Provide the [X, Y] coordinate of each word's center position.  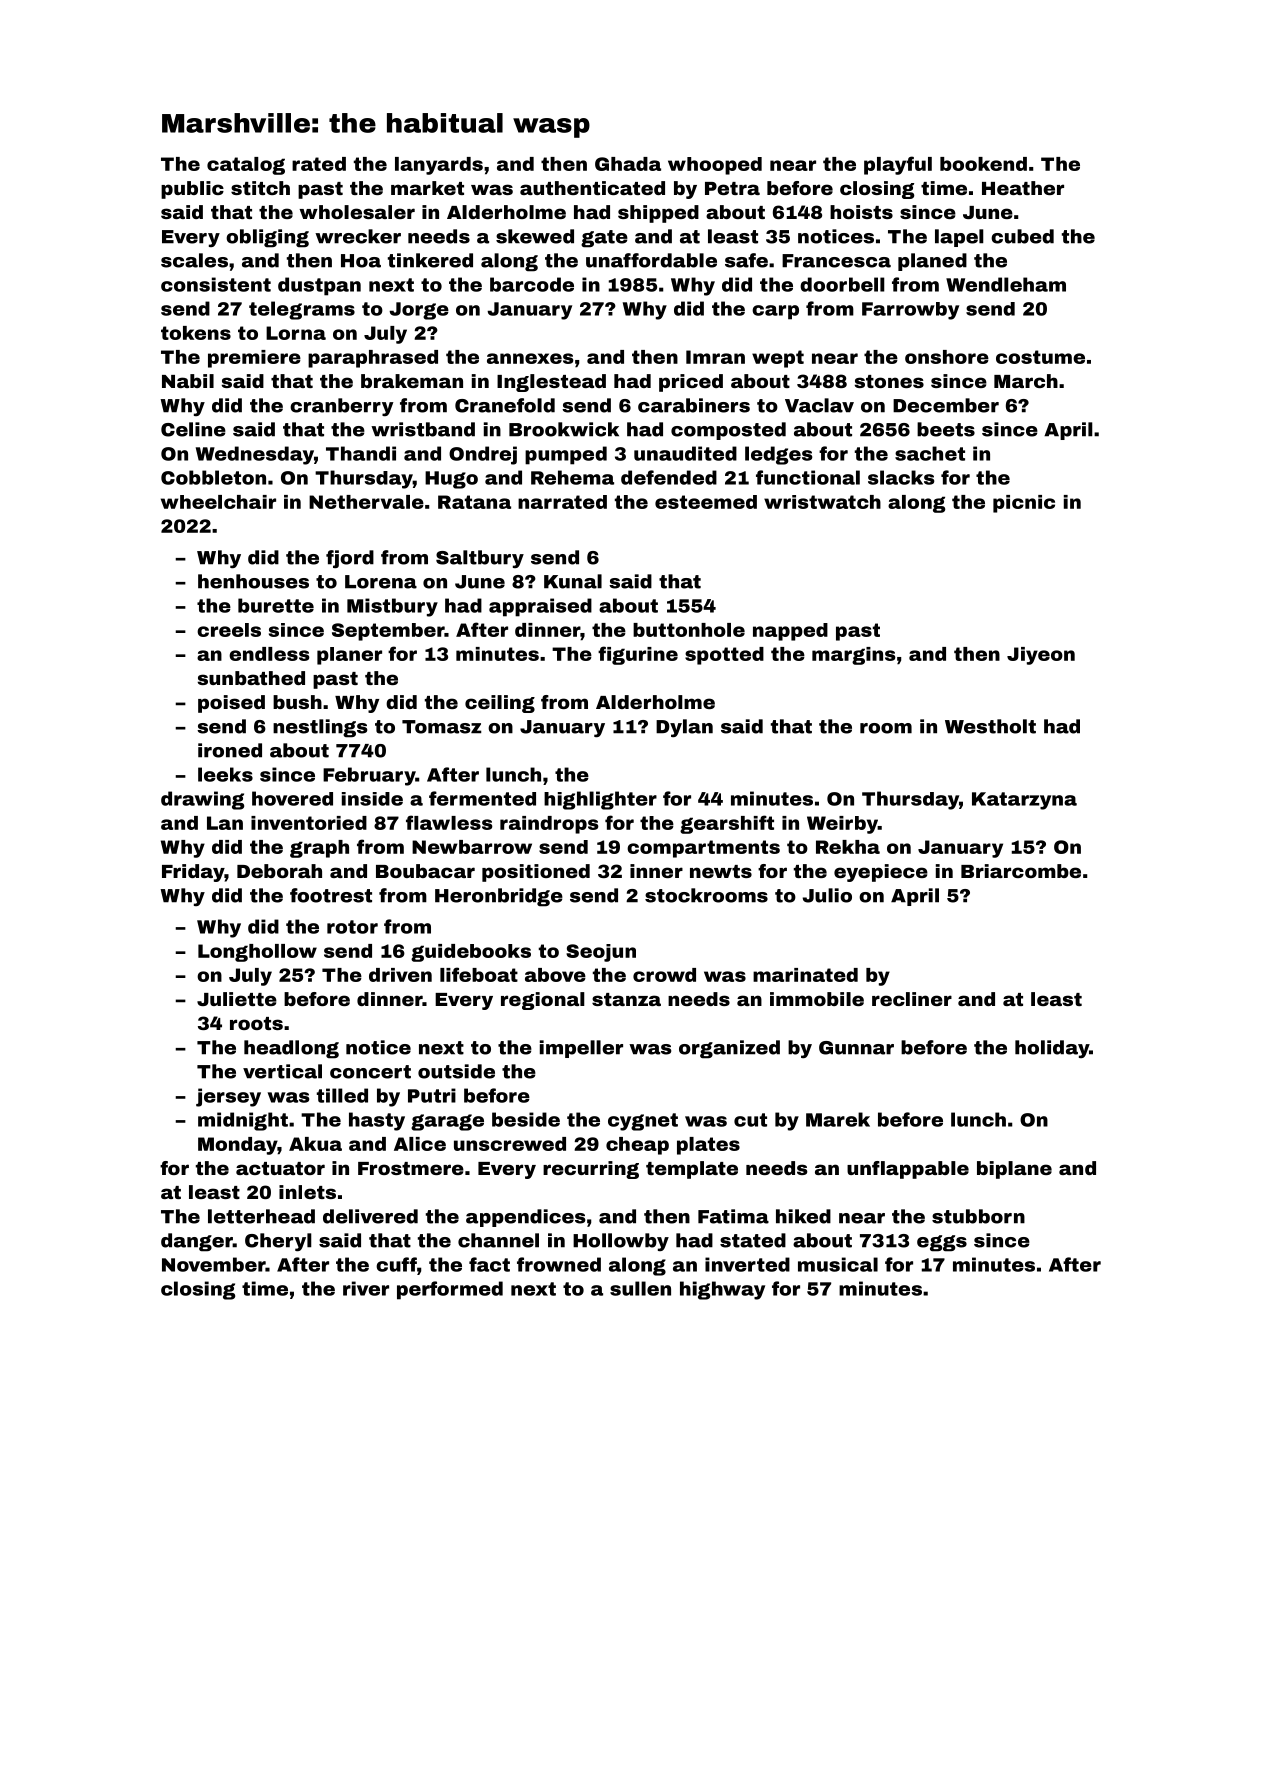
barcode [532, 284]
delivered [370, 1216]
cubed [1022, 236]
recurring [591, 1170]
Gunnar [856, 1048]
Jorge [419, 311]
